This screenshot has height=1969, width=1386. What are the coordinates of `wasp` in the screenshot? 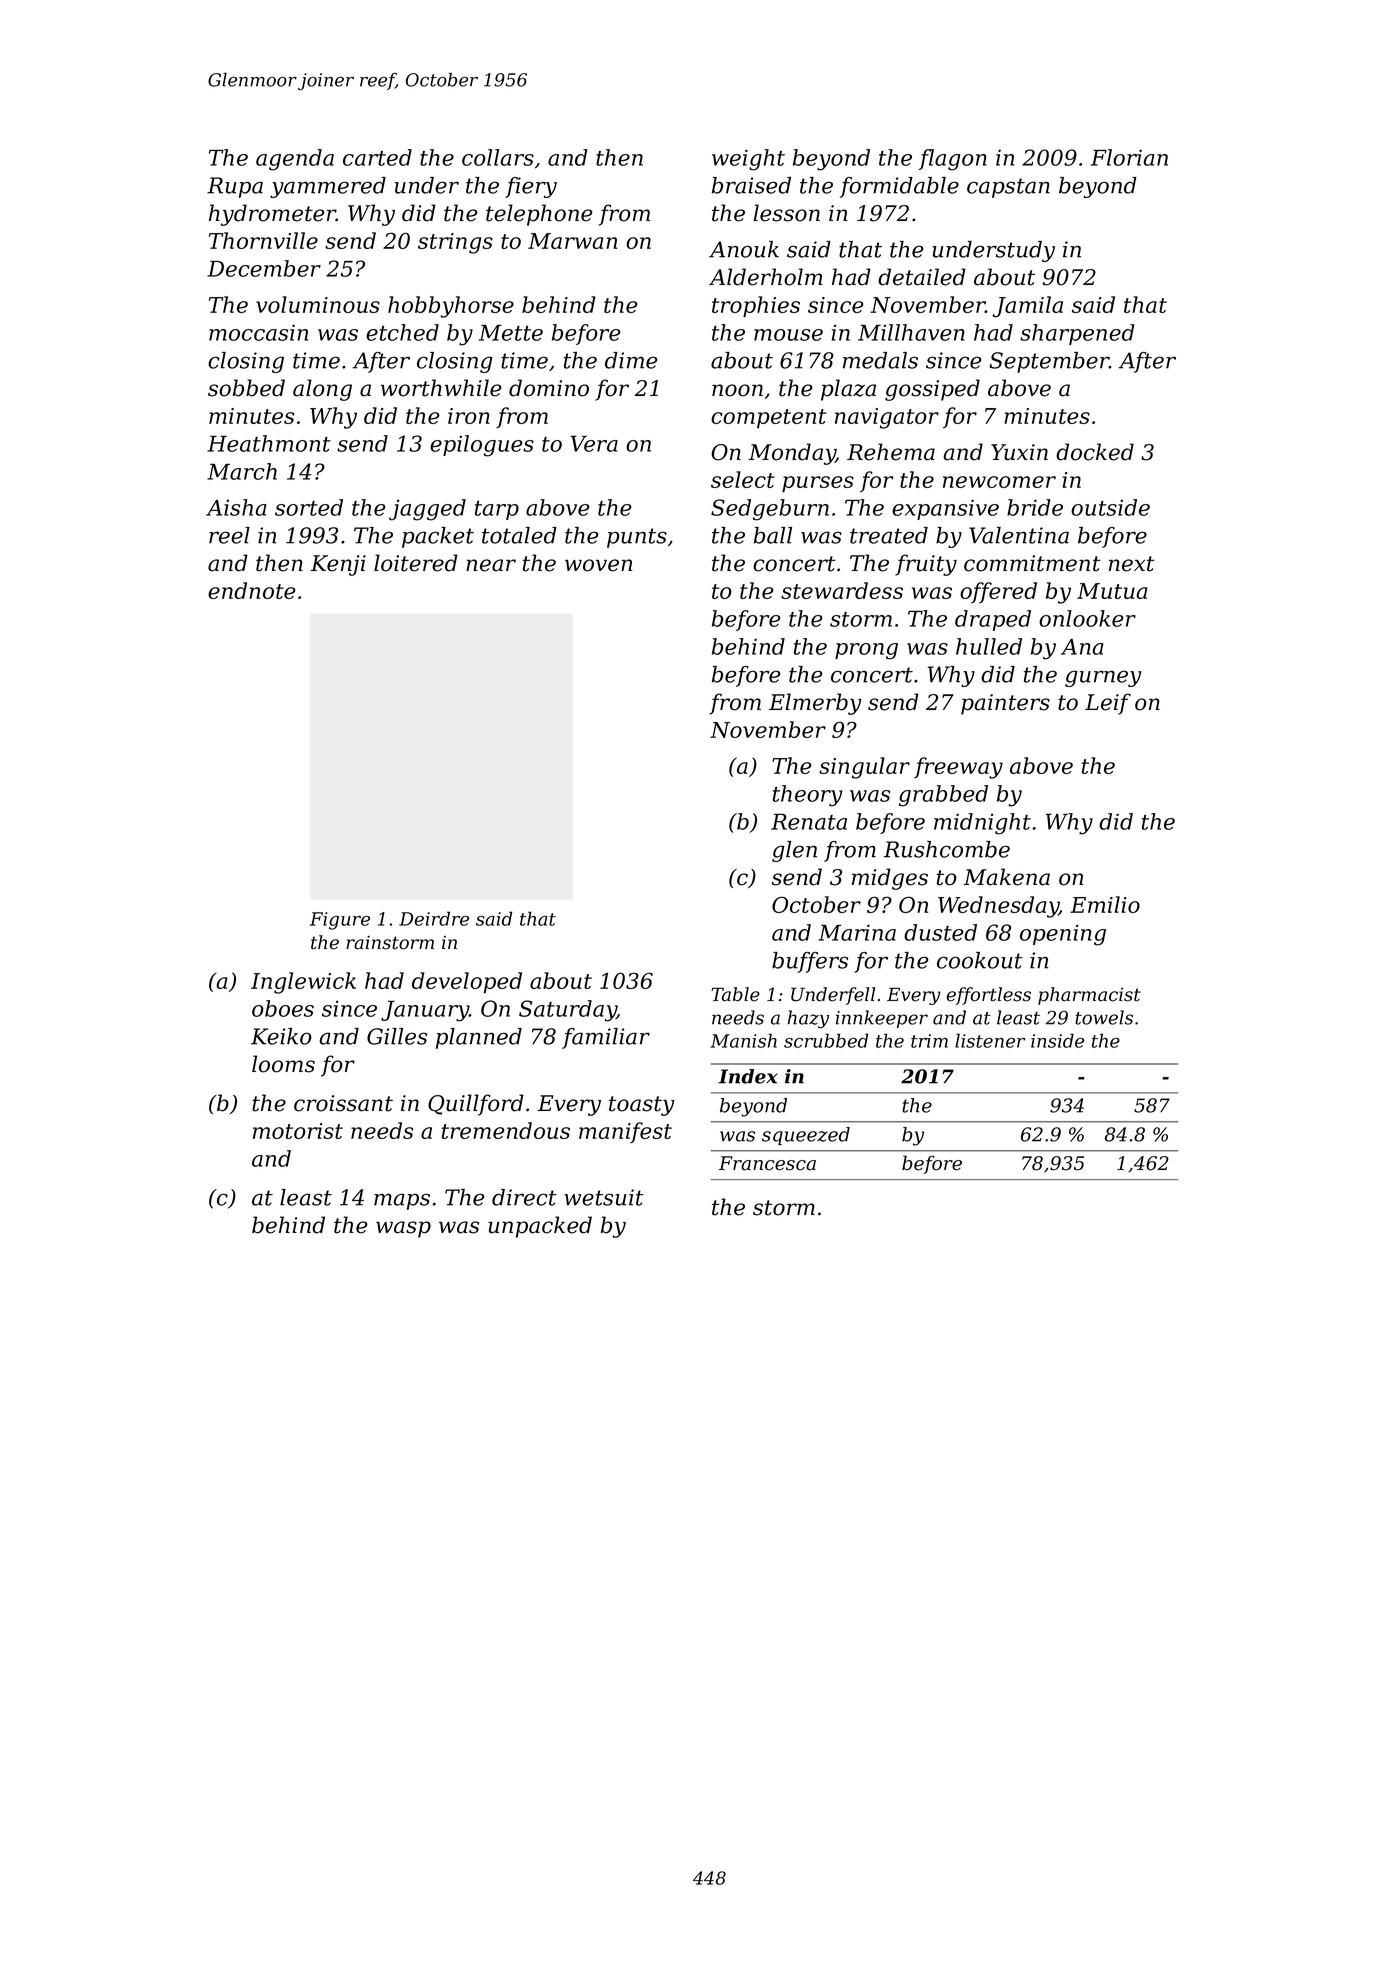 It's located at (403, 1229).
